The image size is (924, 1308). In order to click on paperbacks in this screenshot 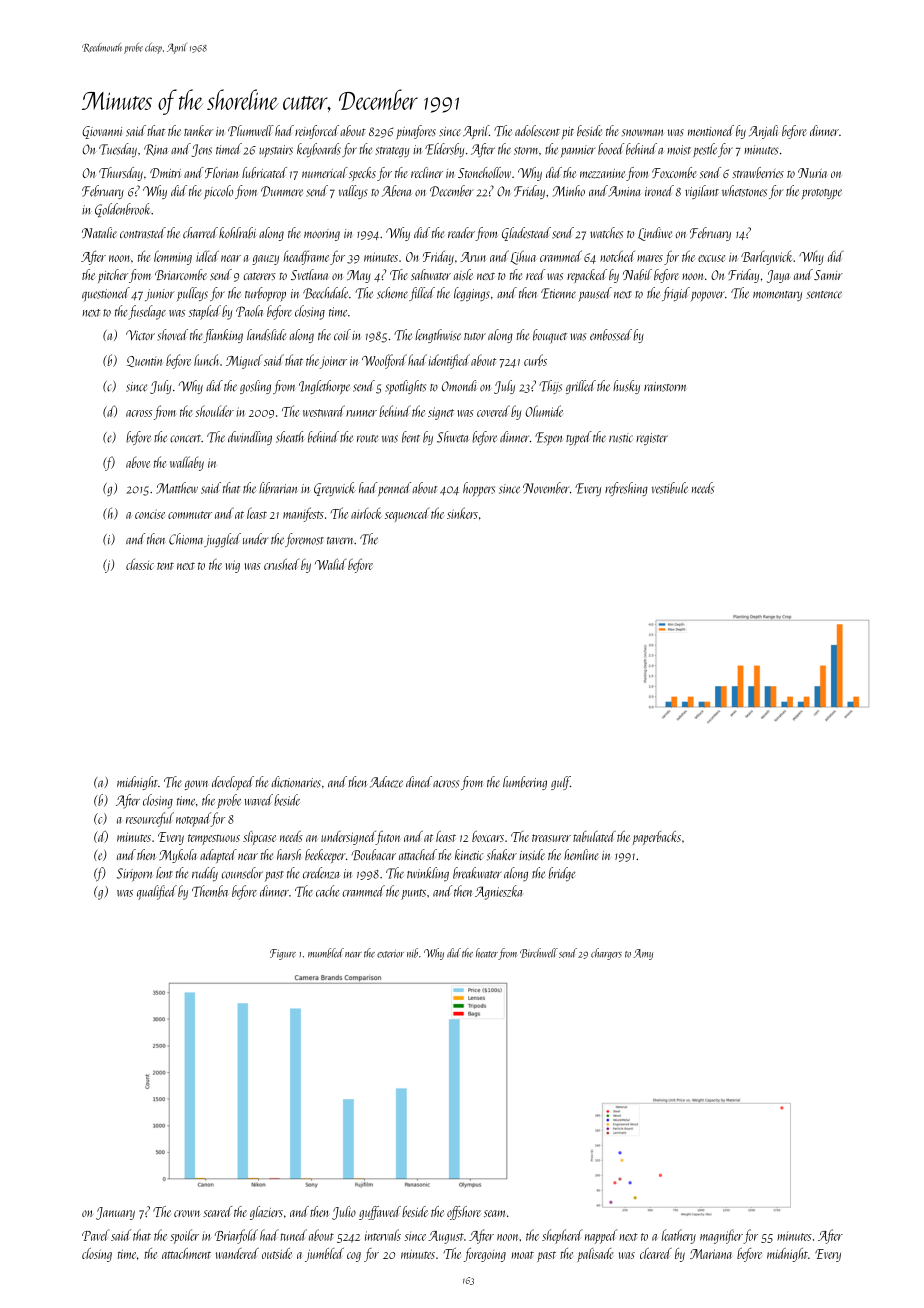, I will do `click(657, 838)`.
